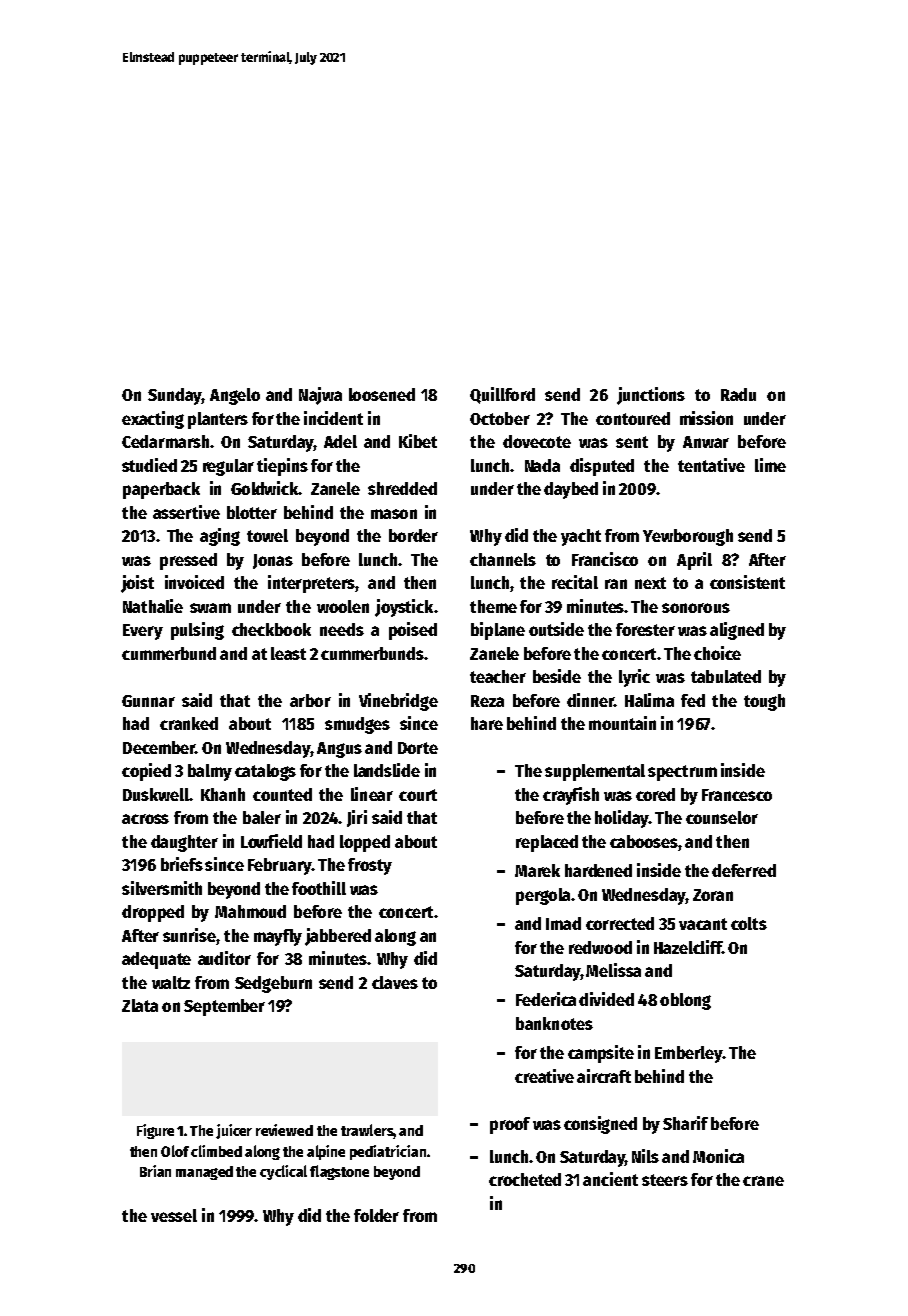 This page has height=1316, width=908. I want to click on frosty, so click(370, 866).
